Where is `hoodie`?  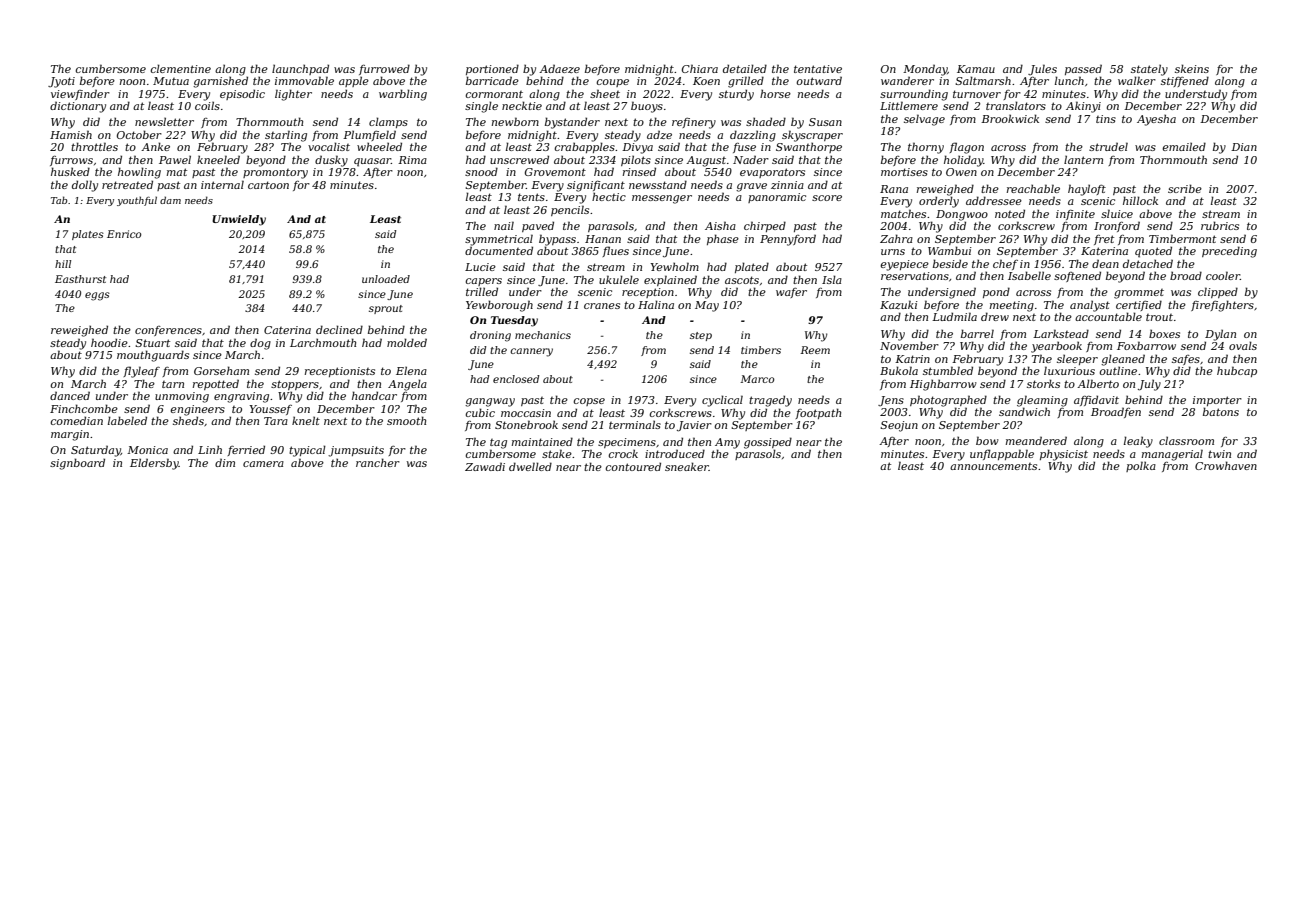
hoodie is located at coordinates (109, 342).
